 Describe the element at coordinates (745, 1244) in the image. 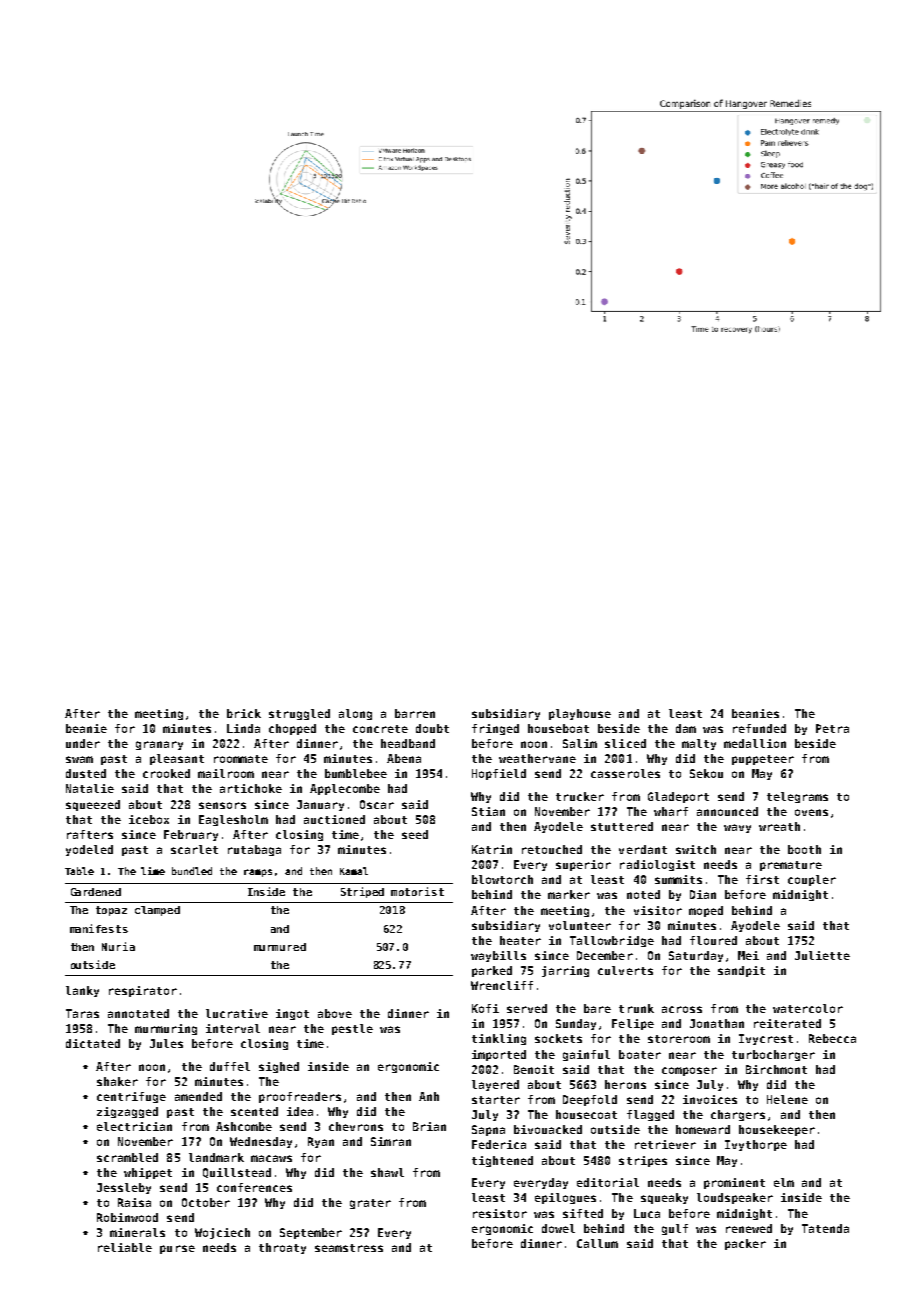

I see `packer` at that location.
